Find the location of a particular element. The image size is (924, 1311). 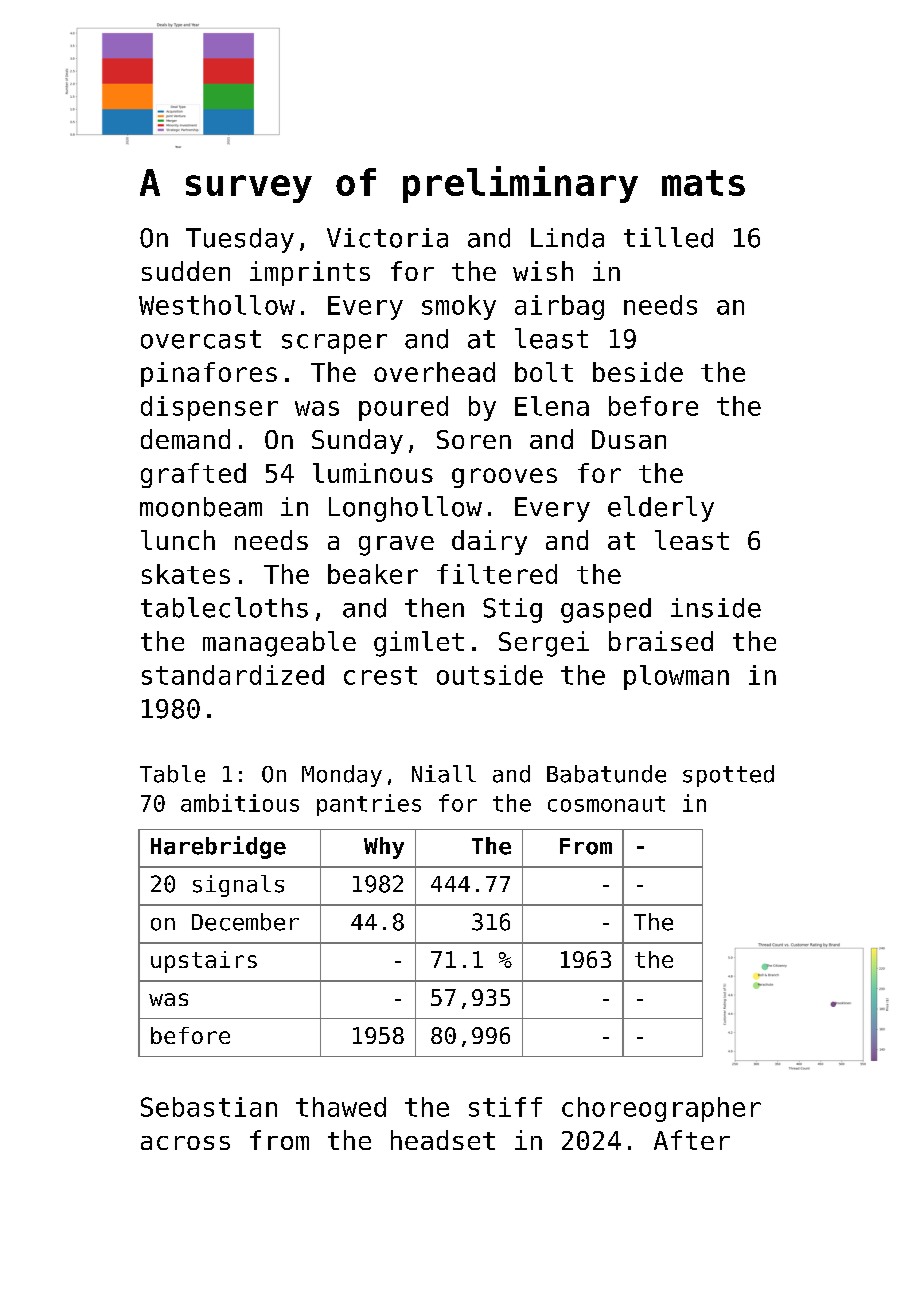

standardized is located at coordinates (233, 675).
